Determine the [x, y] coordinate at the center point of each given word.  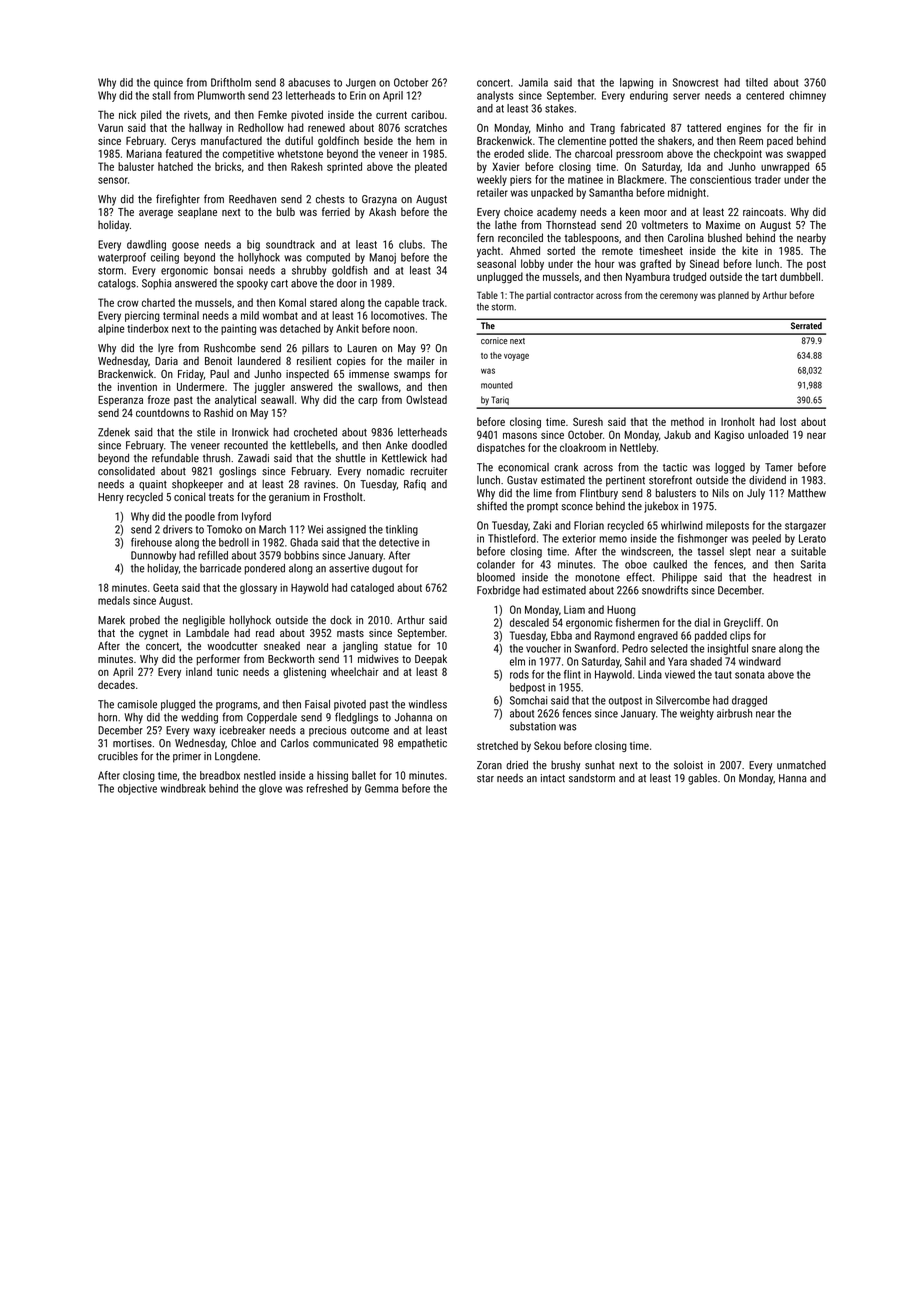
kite [750, 250]
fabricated [643, 127]
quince [168, 83]
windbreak [183, 788]
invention [137, 387]
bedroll [234, 542]
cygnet [153, 634]
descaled [529, 622]
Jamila [533, 82]
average [156, 214]
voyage [516, 357]
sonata [749, 675]
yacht [488, 252]
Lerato [812, 538]
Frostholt [343, 496]
